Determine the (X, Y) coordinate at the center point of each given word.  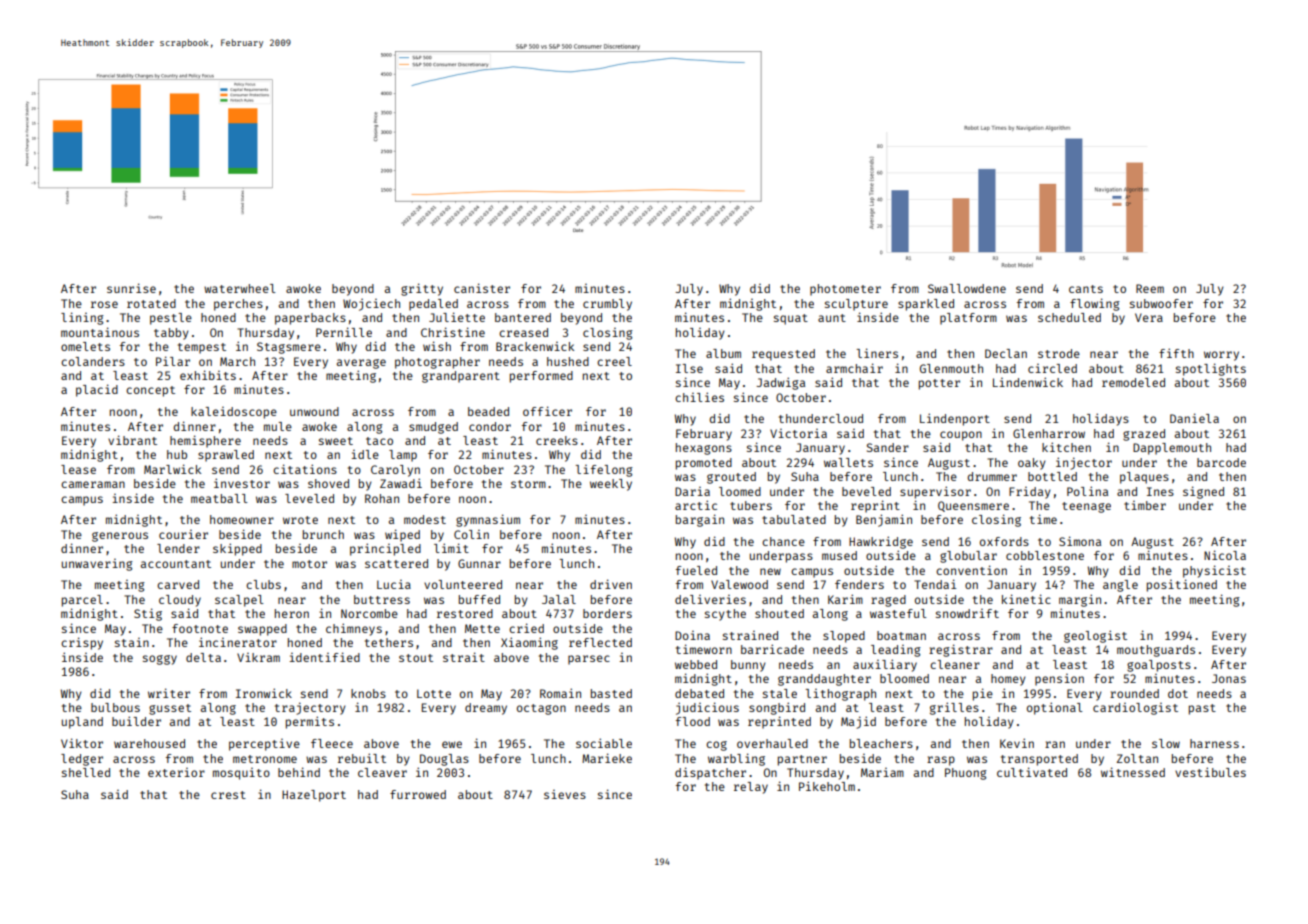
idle (365, 454)
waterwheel (240, 288)
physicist (1214, 571)
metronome (265, 759)
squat (791, 319)
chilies (699, 397)
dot (1178, 693)
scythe (725, 615)
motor (309, 564)
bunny (748, 666)
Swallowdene (967, 288)
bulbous (115, 707)
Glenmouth (951, 368)
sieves (565, 794)
